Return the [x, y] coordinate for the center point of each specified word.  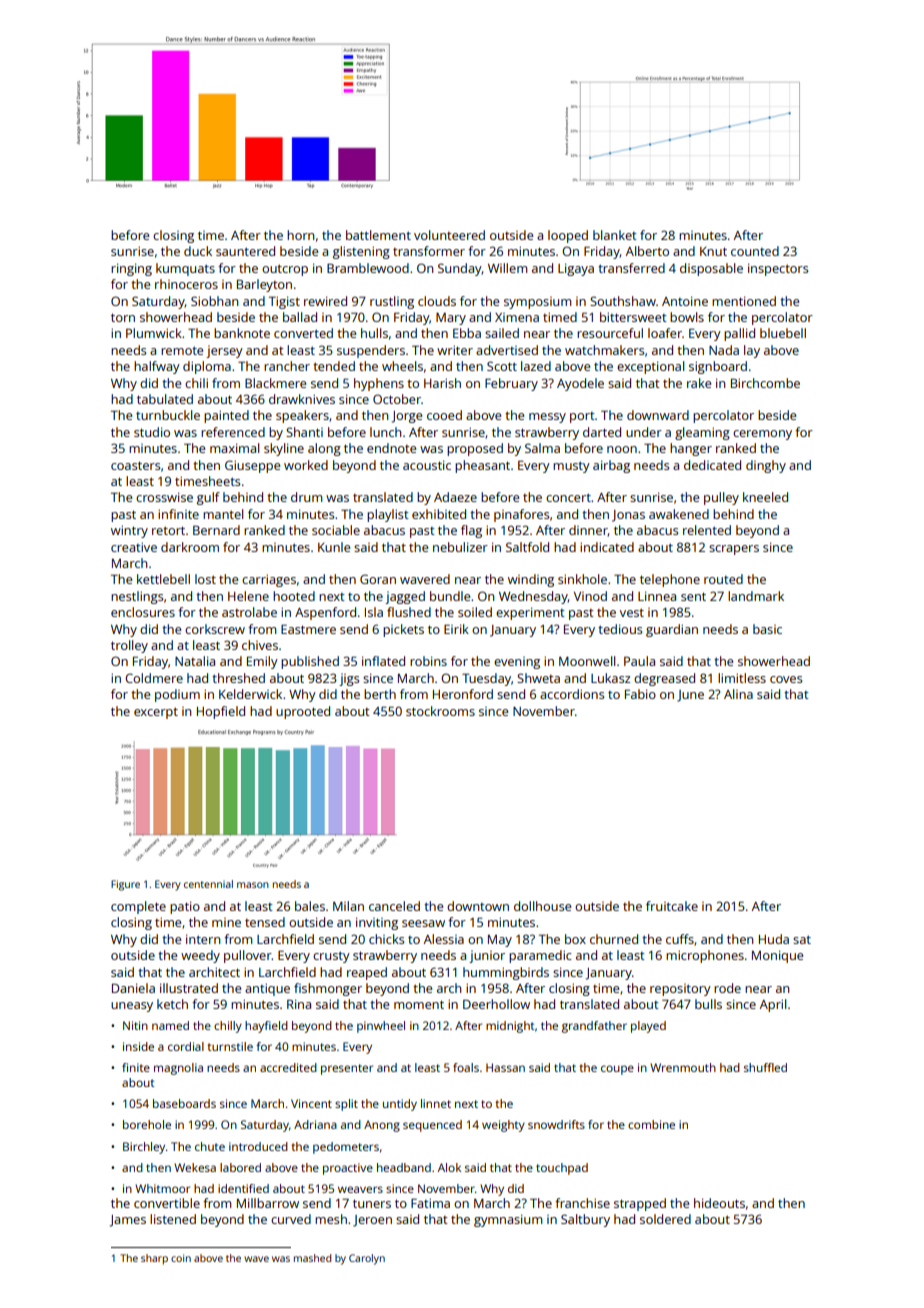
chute [210, 1146]
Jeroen [372, 1221]
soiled [475, 612]
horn [300, 235]
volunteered [449, 235]
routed [723, 579]
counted [755, 251]
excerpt [156, 713]
